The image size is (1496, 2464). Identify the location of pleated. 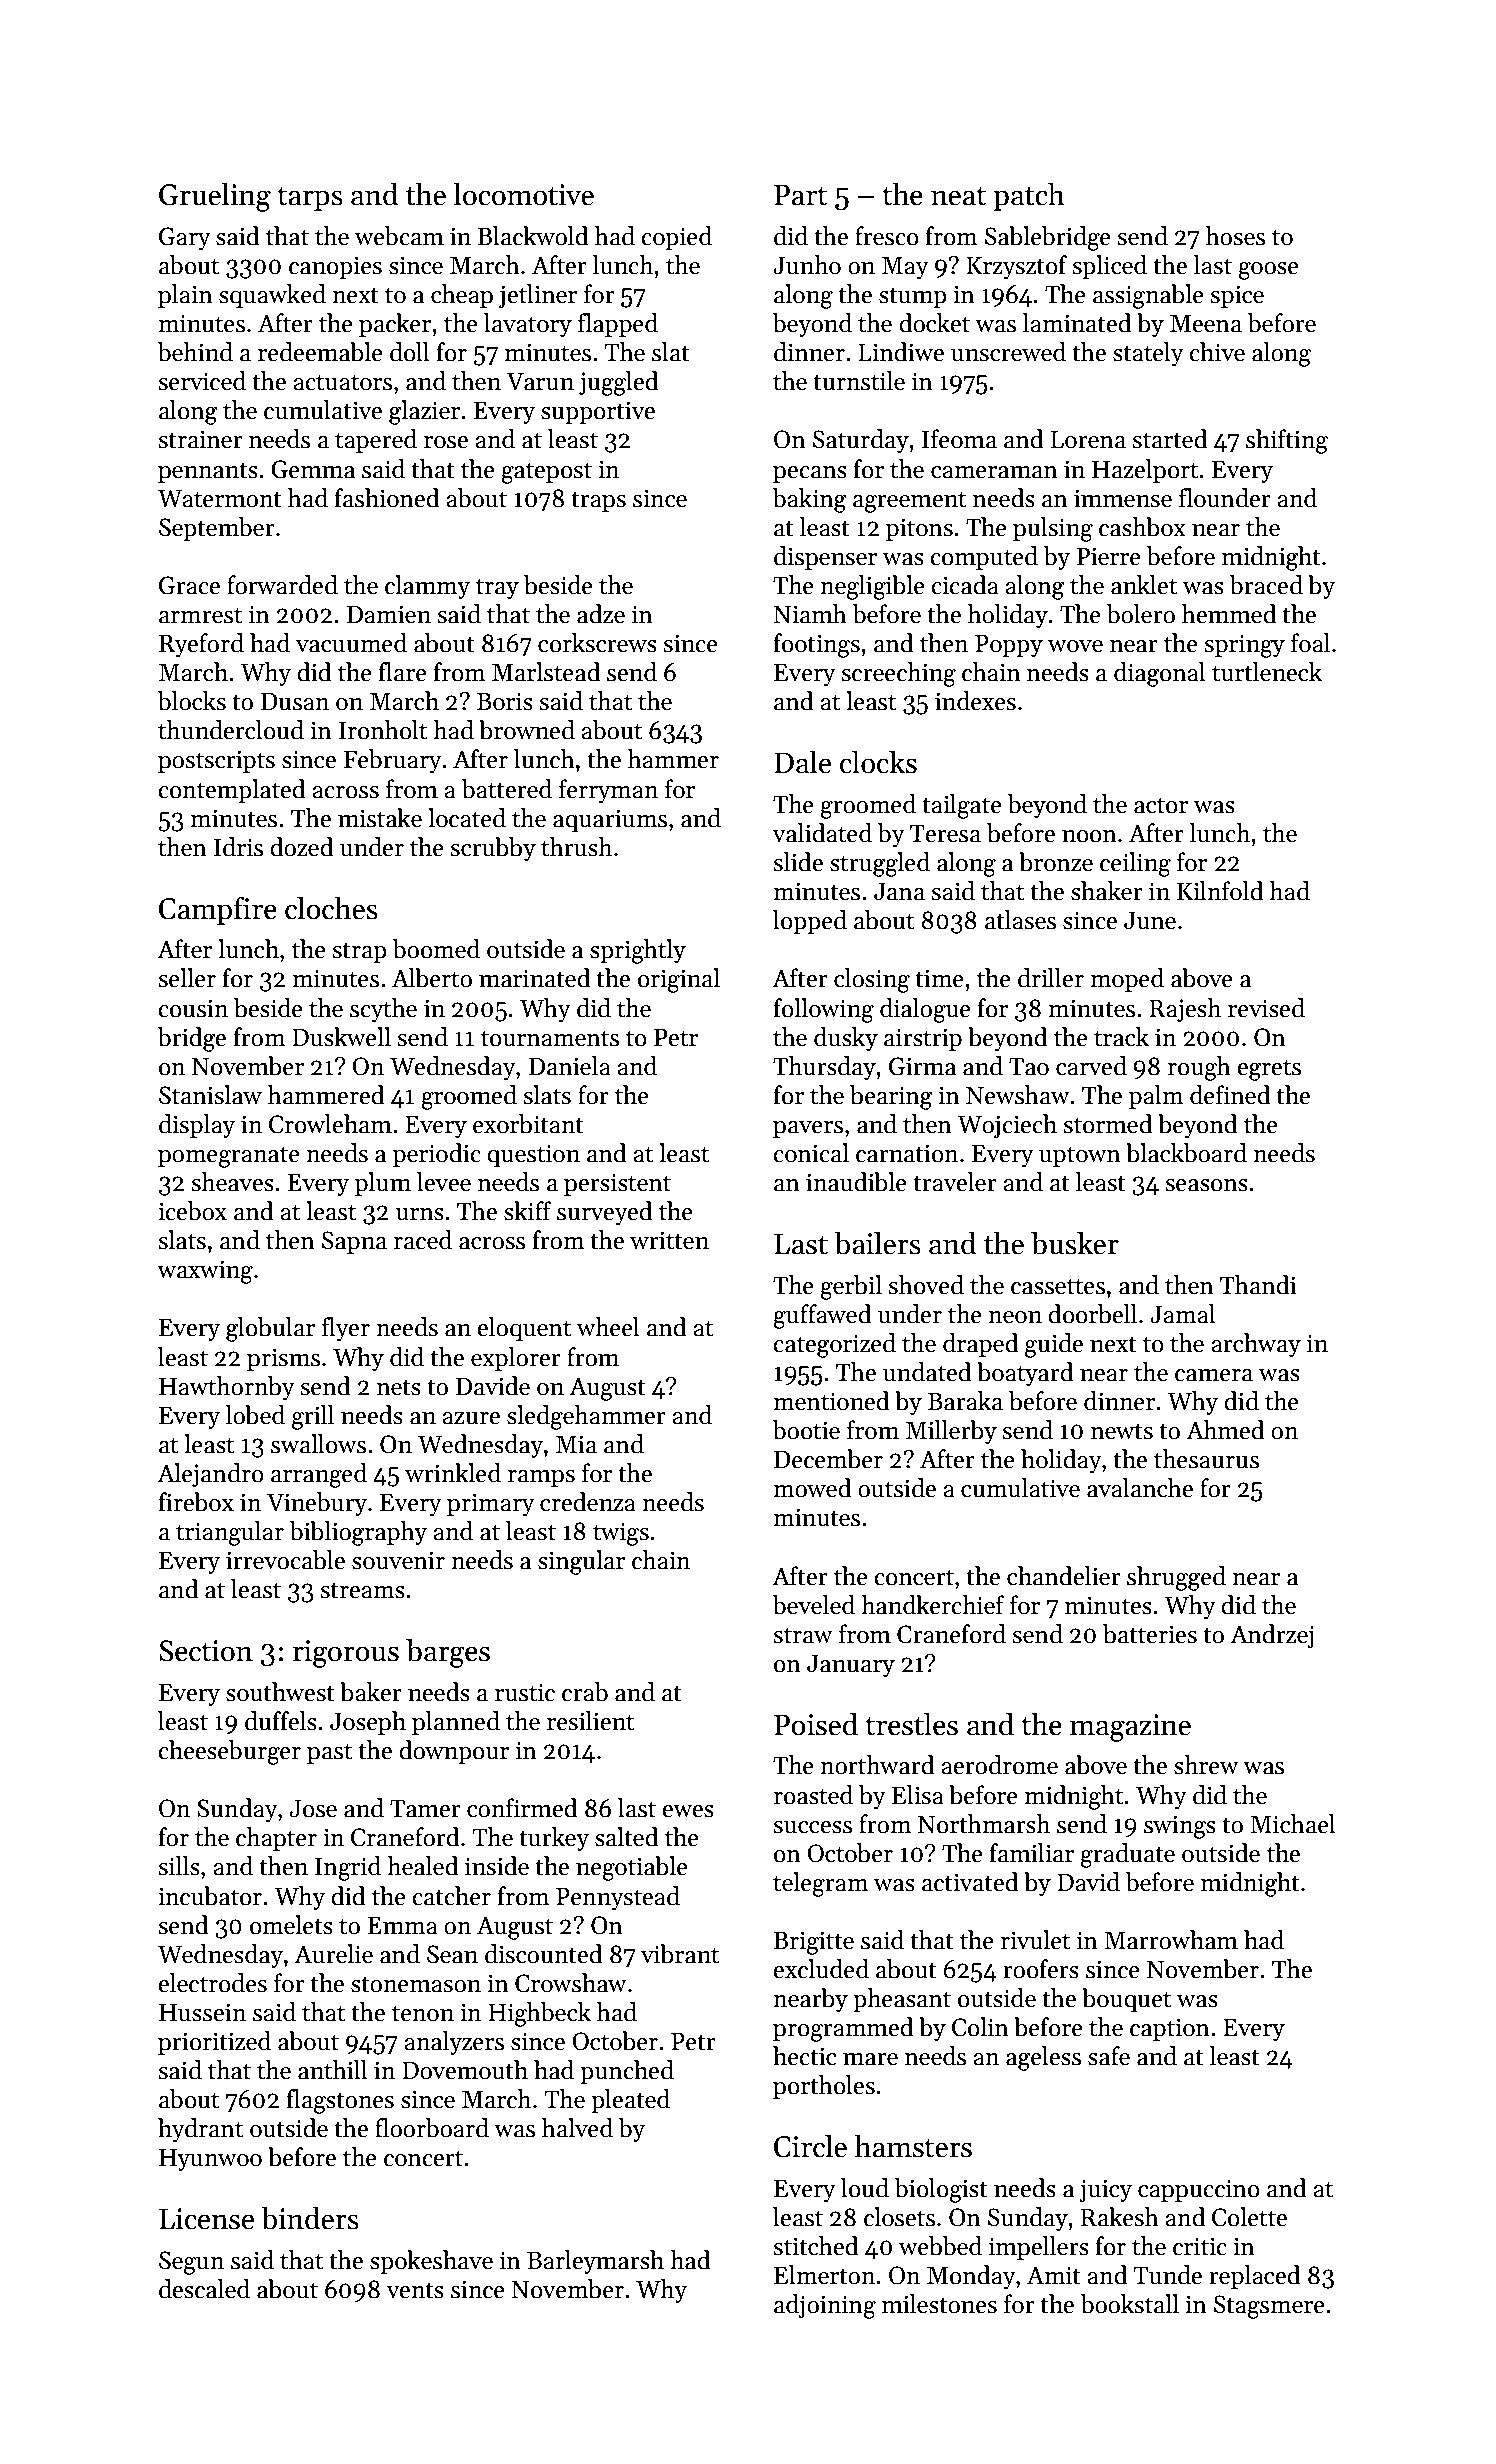
(630, 2101).
